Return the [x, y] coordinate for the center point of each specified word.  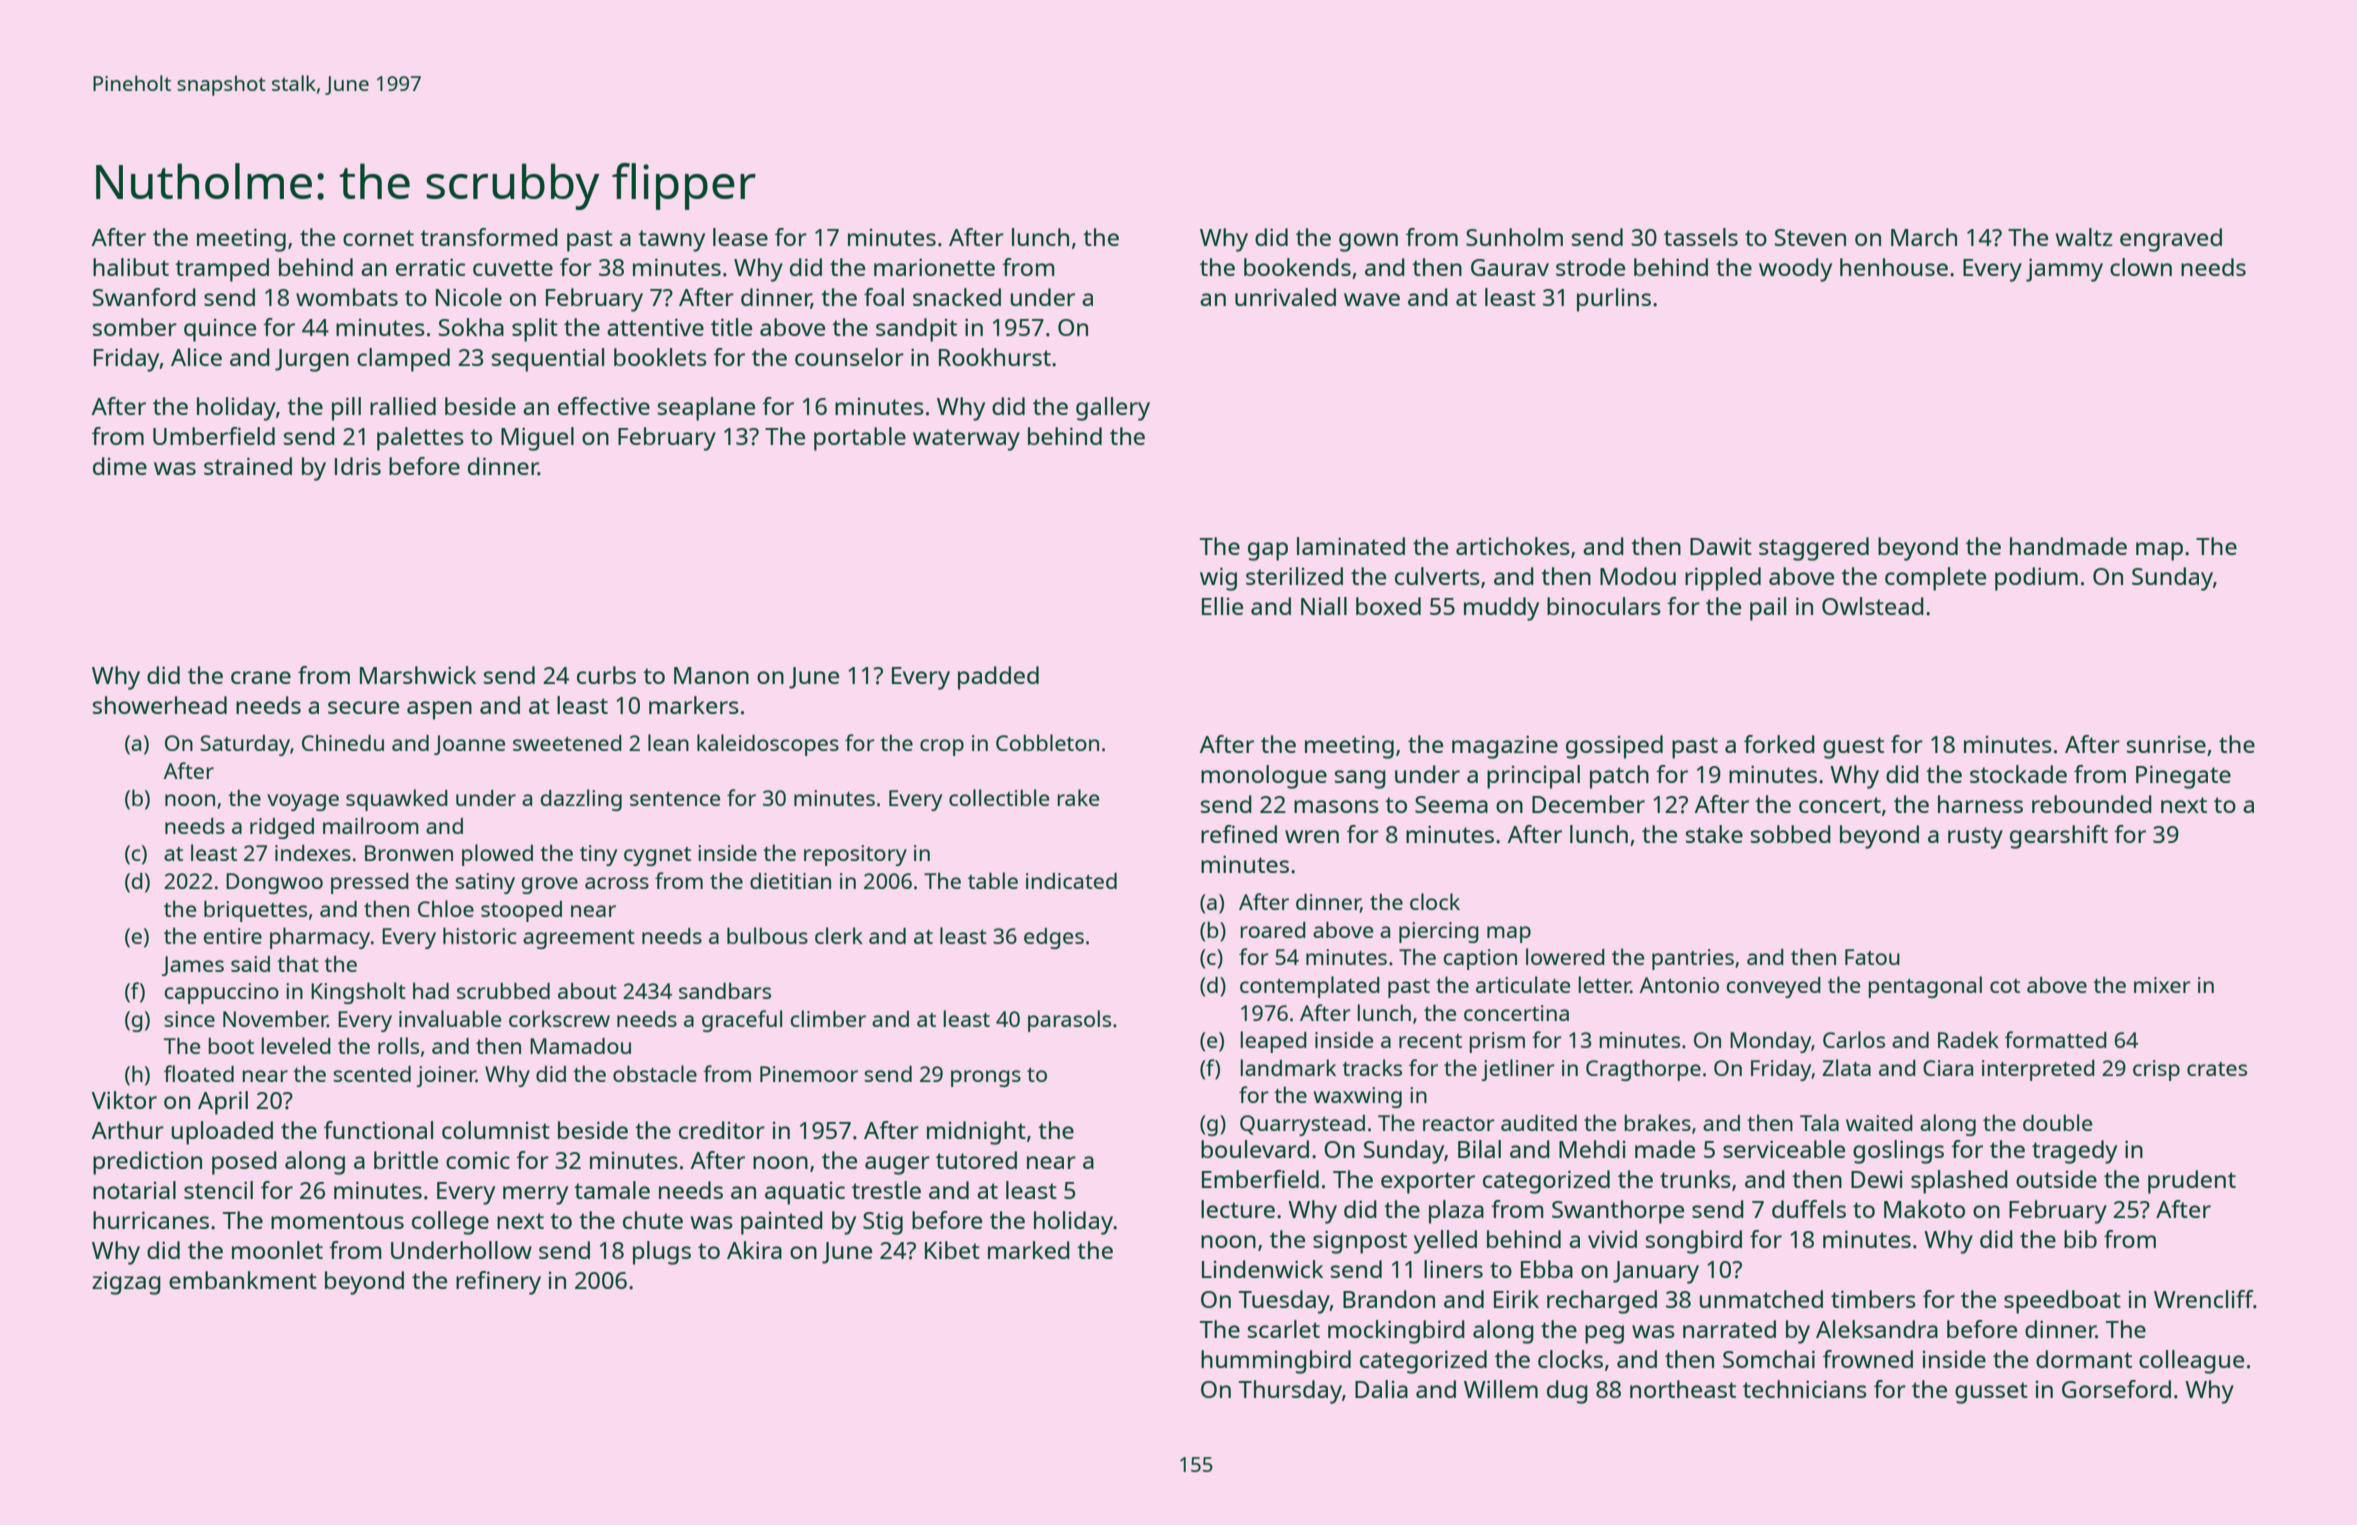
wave [1372, 299]
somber [135, 327]
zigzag [126, 1283]
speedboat [2062, 1302]
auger [897, 1165]
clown [2141, 267]
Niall [1324, 606]
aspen [439, 710]
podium [2036, 579]
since [189, 1019]
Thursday [1290, 1392]
